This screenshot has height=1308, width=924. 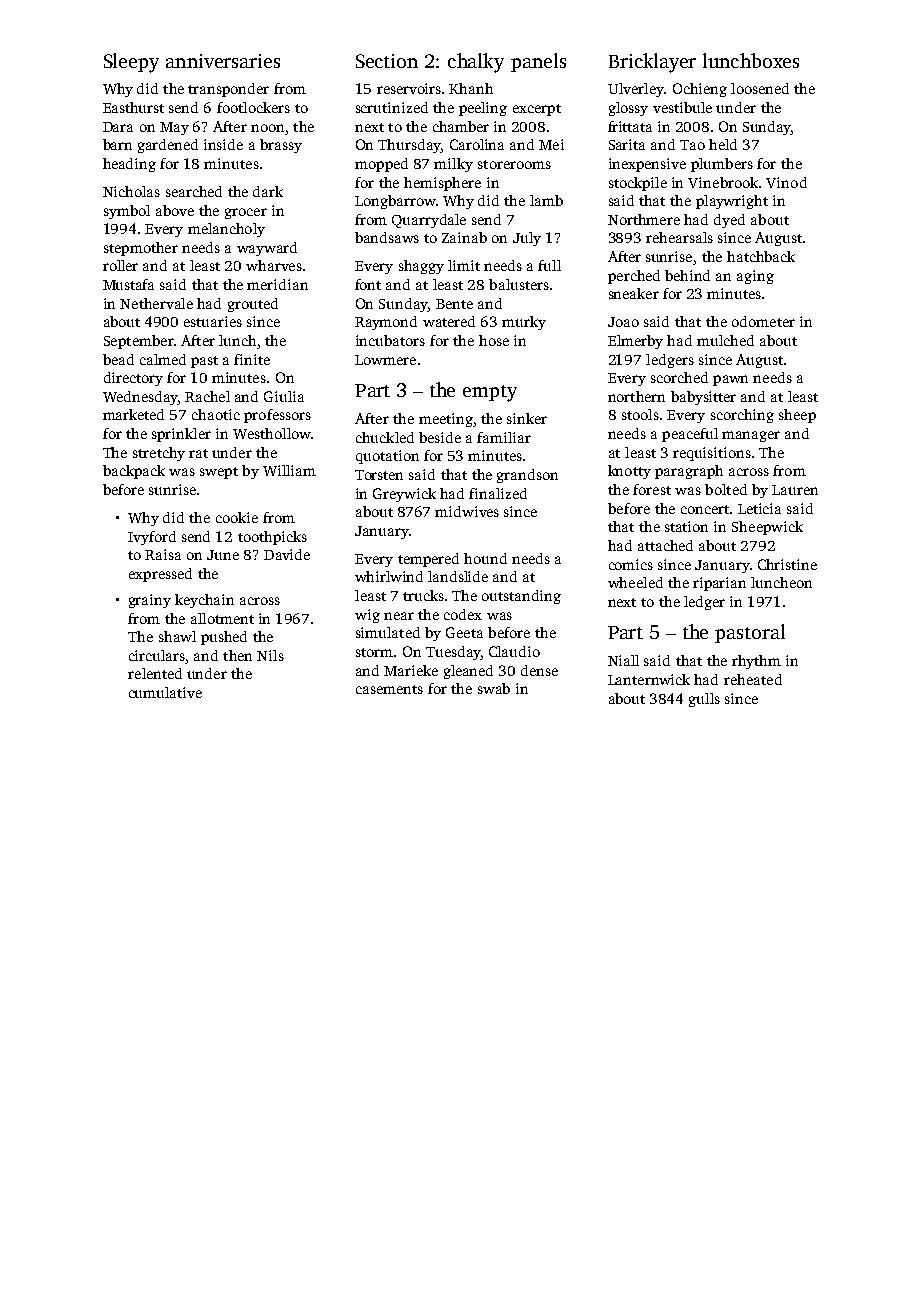 I want to click on odometer, so click(x=763, y=321).
